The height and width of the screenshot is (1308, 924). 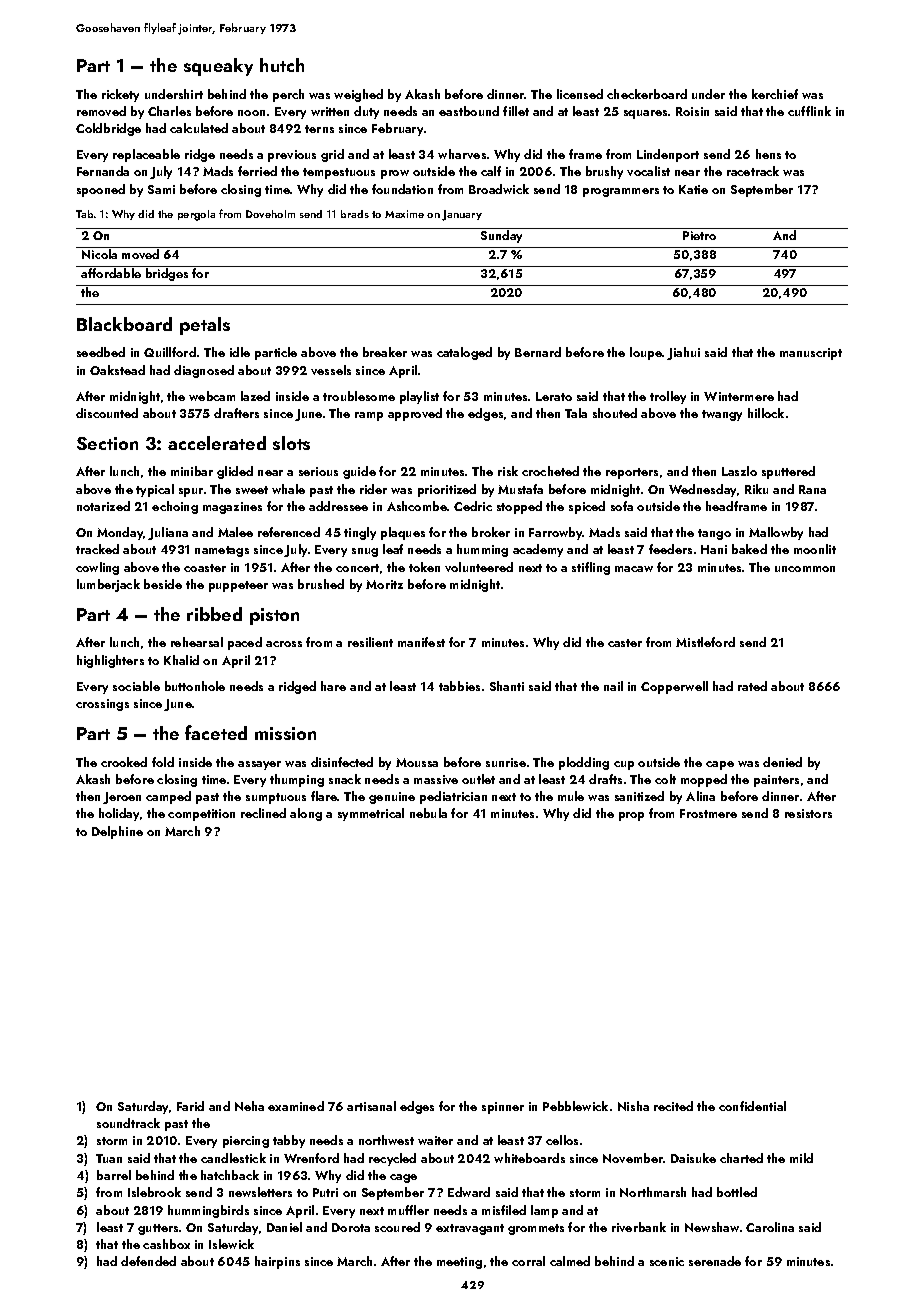 What do you see at coordinates (292, 156) in the screenshot?
I see `previous` at bounding box center [292, 156].
